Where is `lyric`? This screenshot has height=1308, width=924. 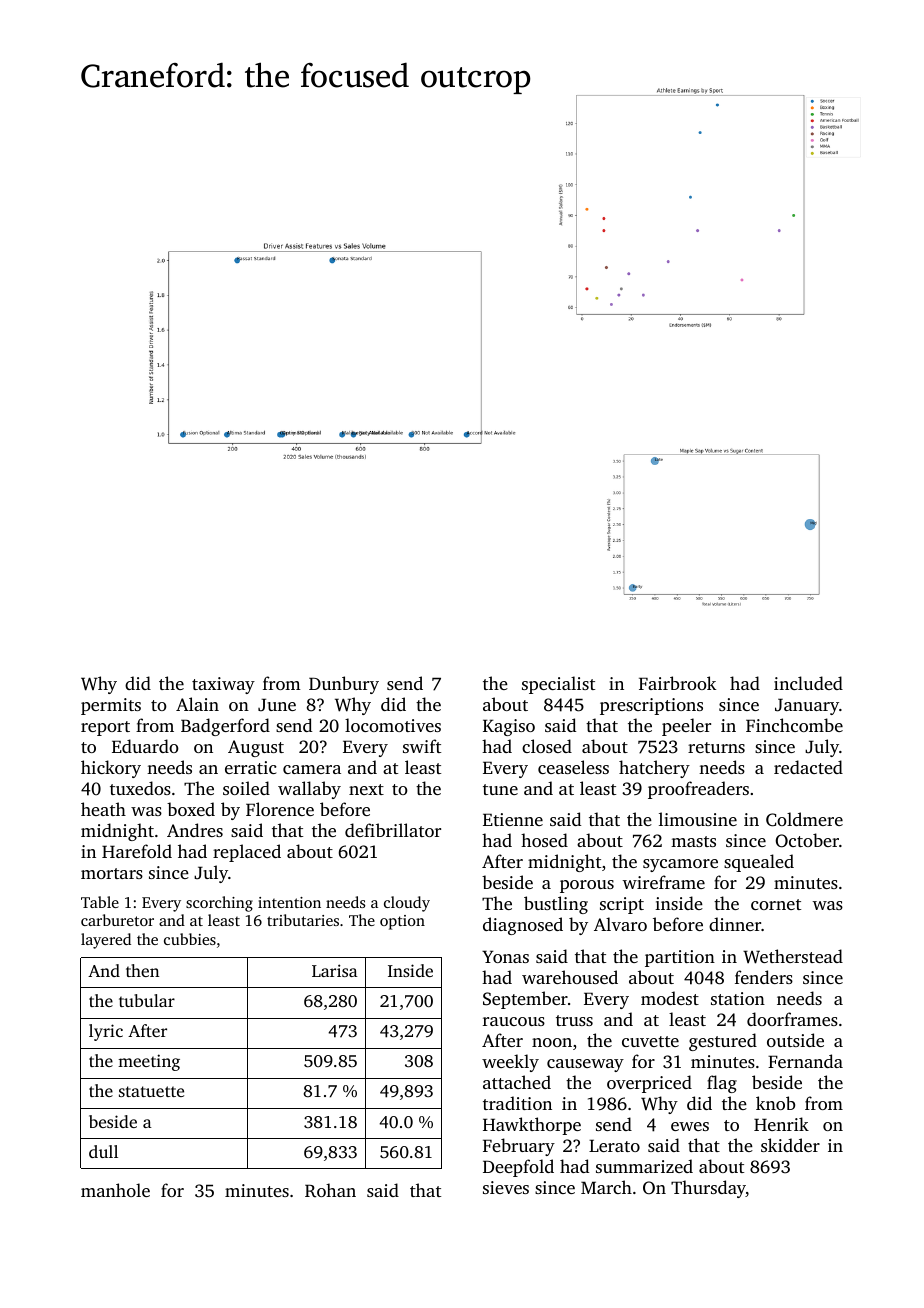
lyric is located at coordinates (106, 1032).
